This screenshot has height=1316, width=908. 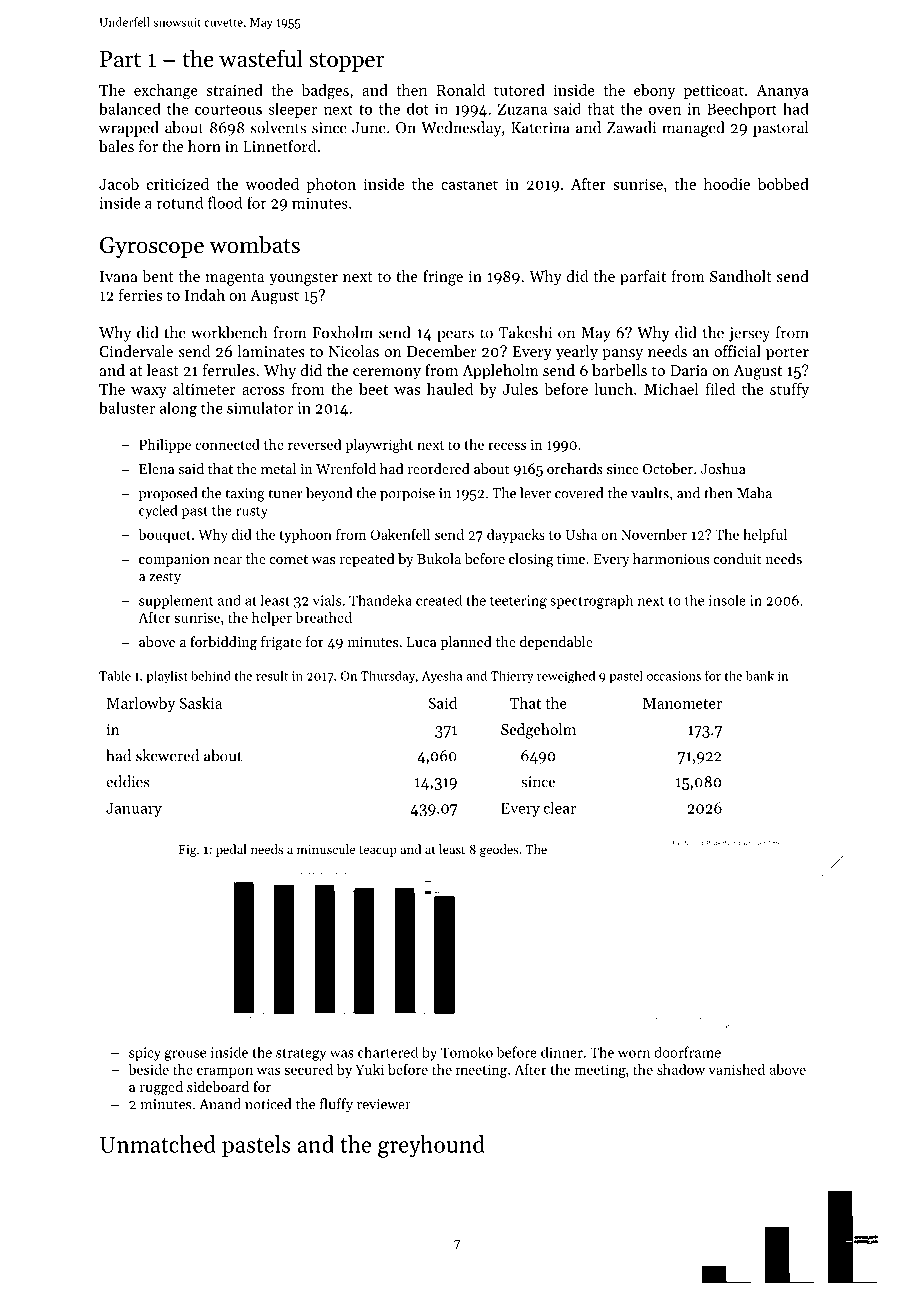 I want to click on bales, so click(x=116, y=146).
